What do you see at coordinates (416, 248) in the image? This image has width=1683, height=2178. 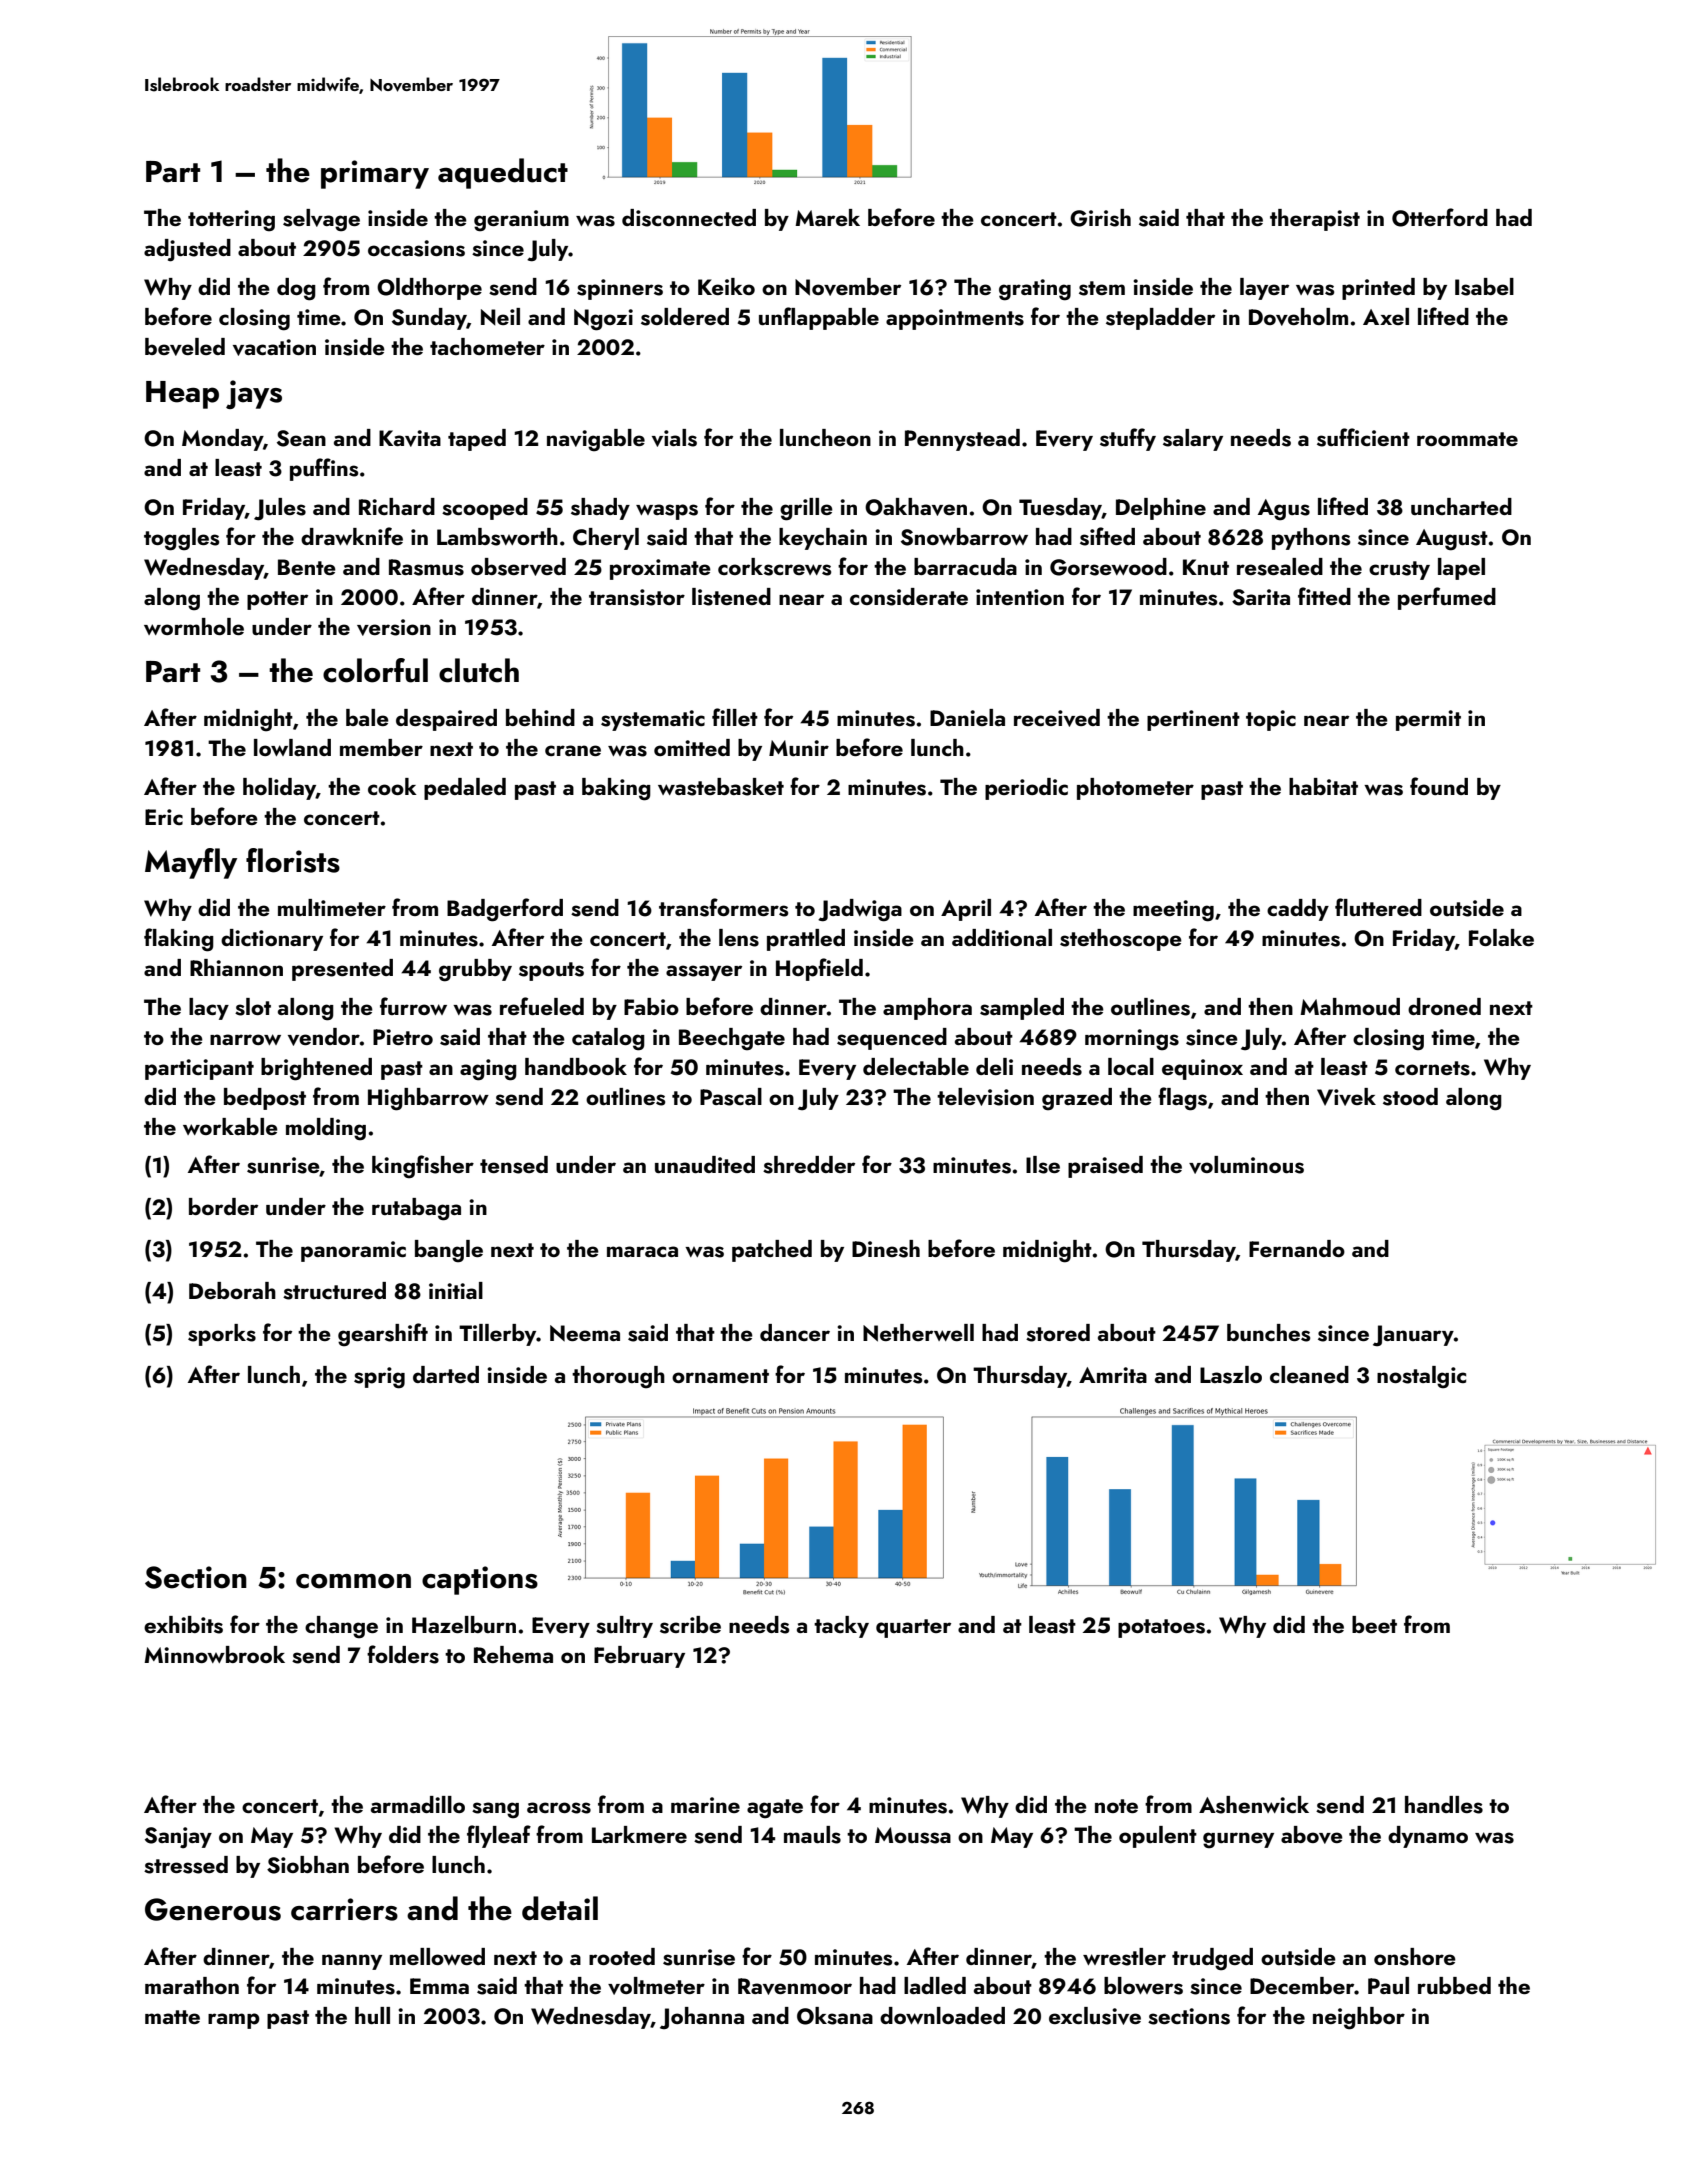 I see `occasions` at bounding box center [416, 248].
